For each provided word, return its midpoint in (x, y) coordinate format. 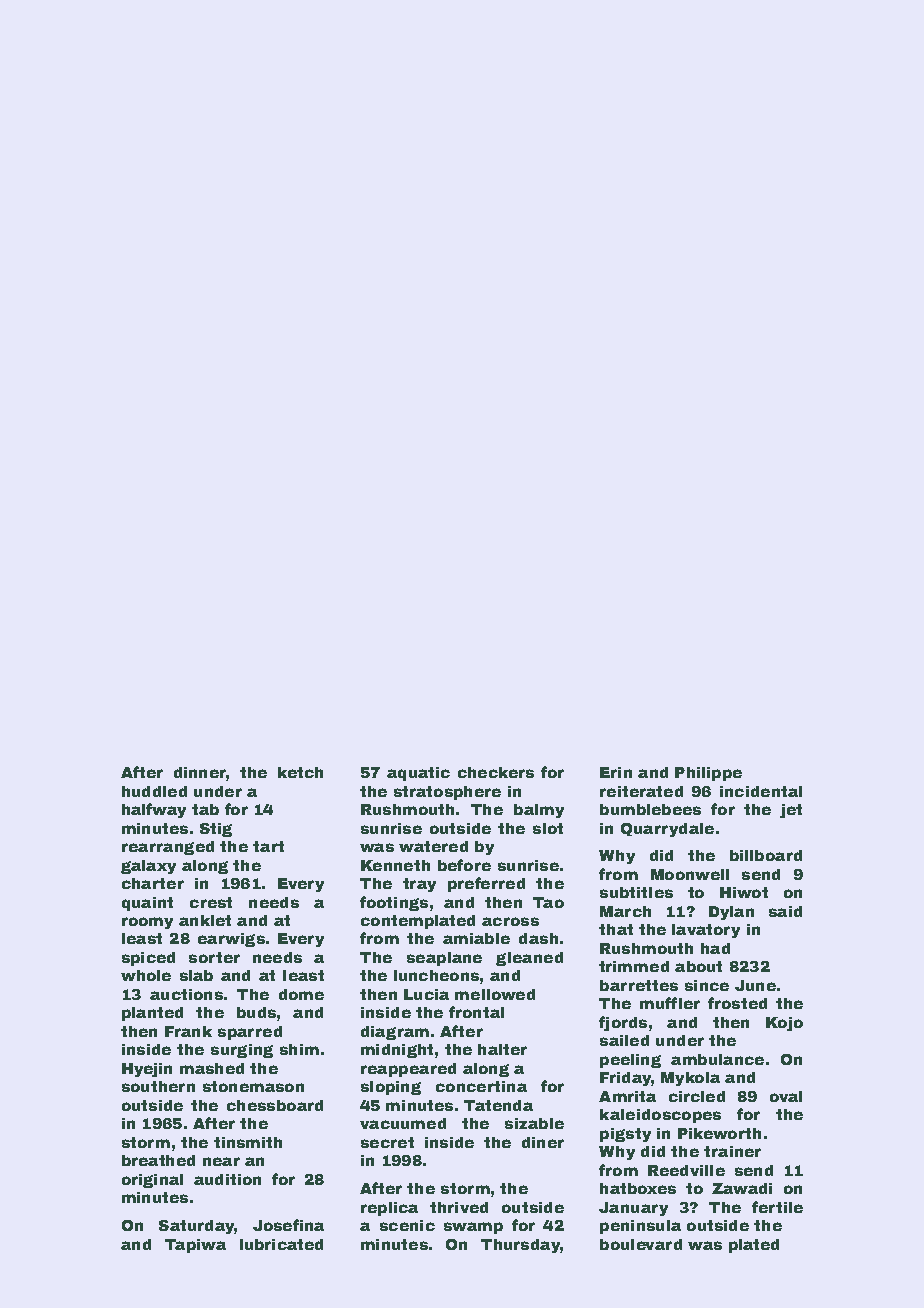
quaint (147, 904)
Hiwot (744, 892)
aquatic (418, 774)
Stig (216, 830)
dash (538, 938)
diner (543, 1142)
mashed (212, 1068)
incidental (761, 791)
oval (786, 1096)
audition (227, 1179)
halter (502, 1049)
